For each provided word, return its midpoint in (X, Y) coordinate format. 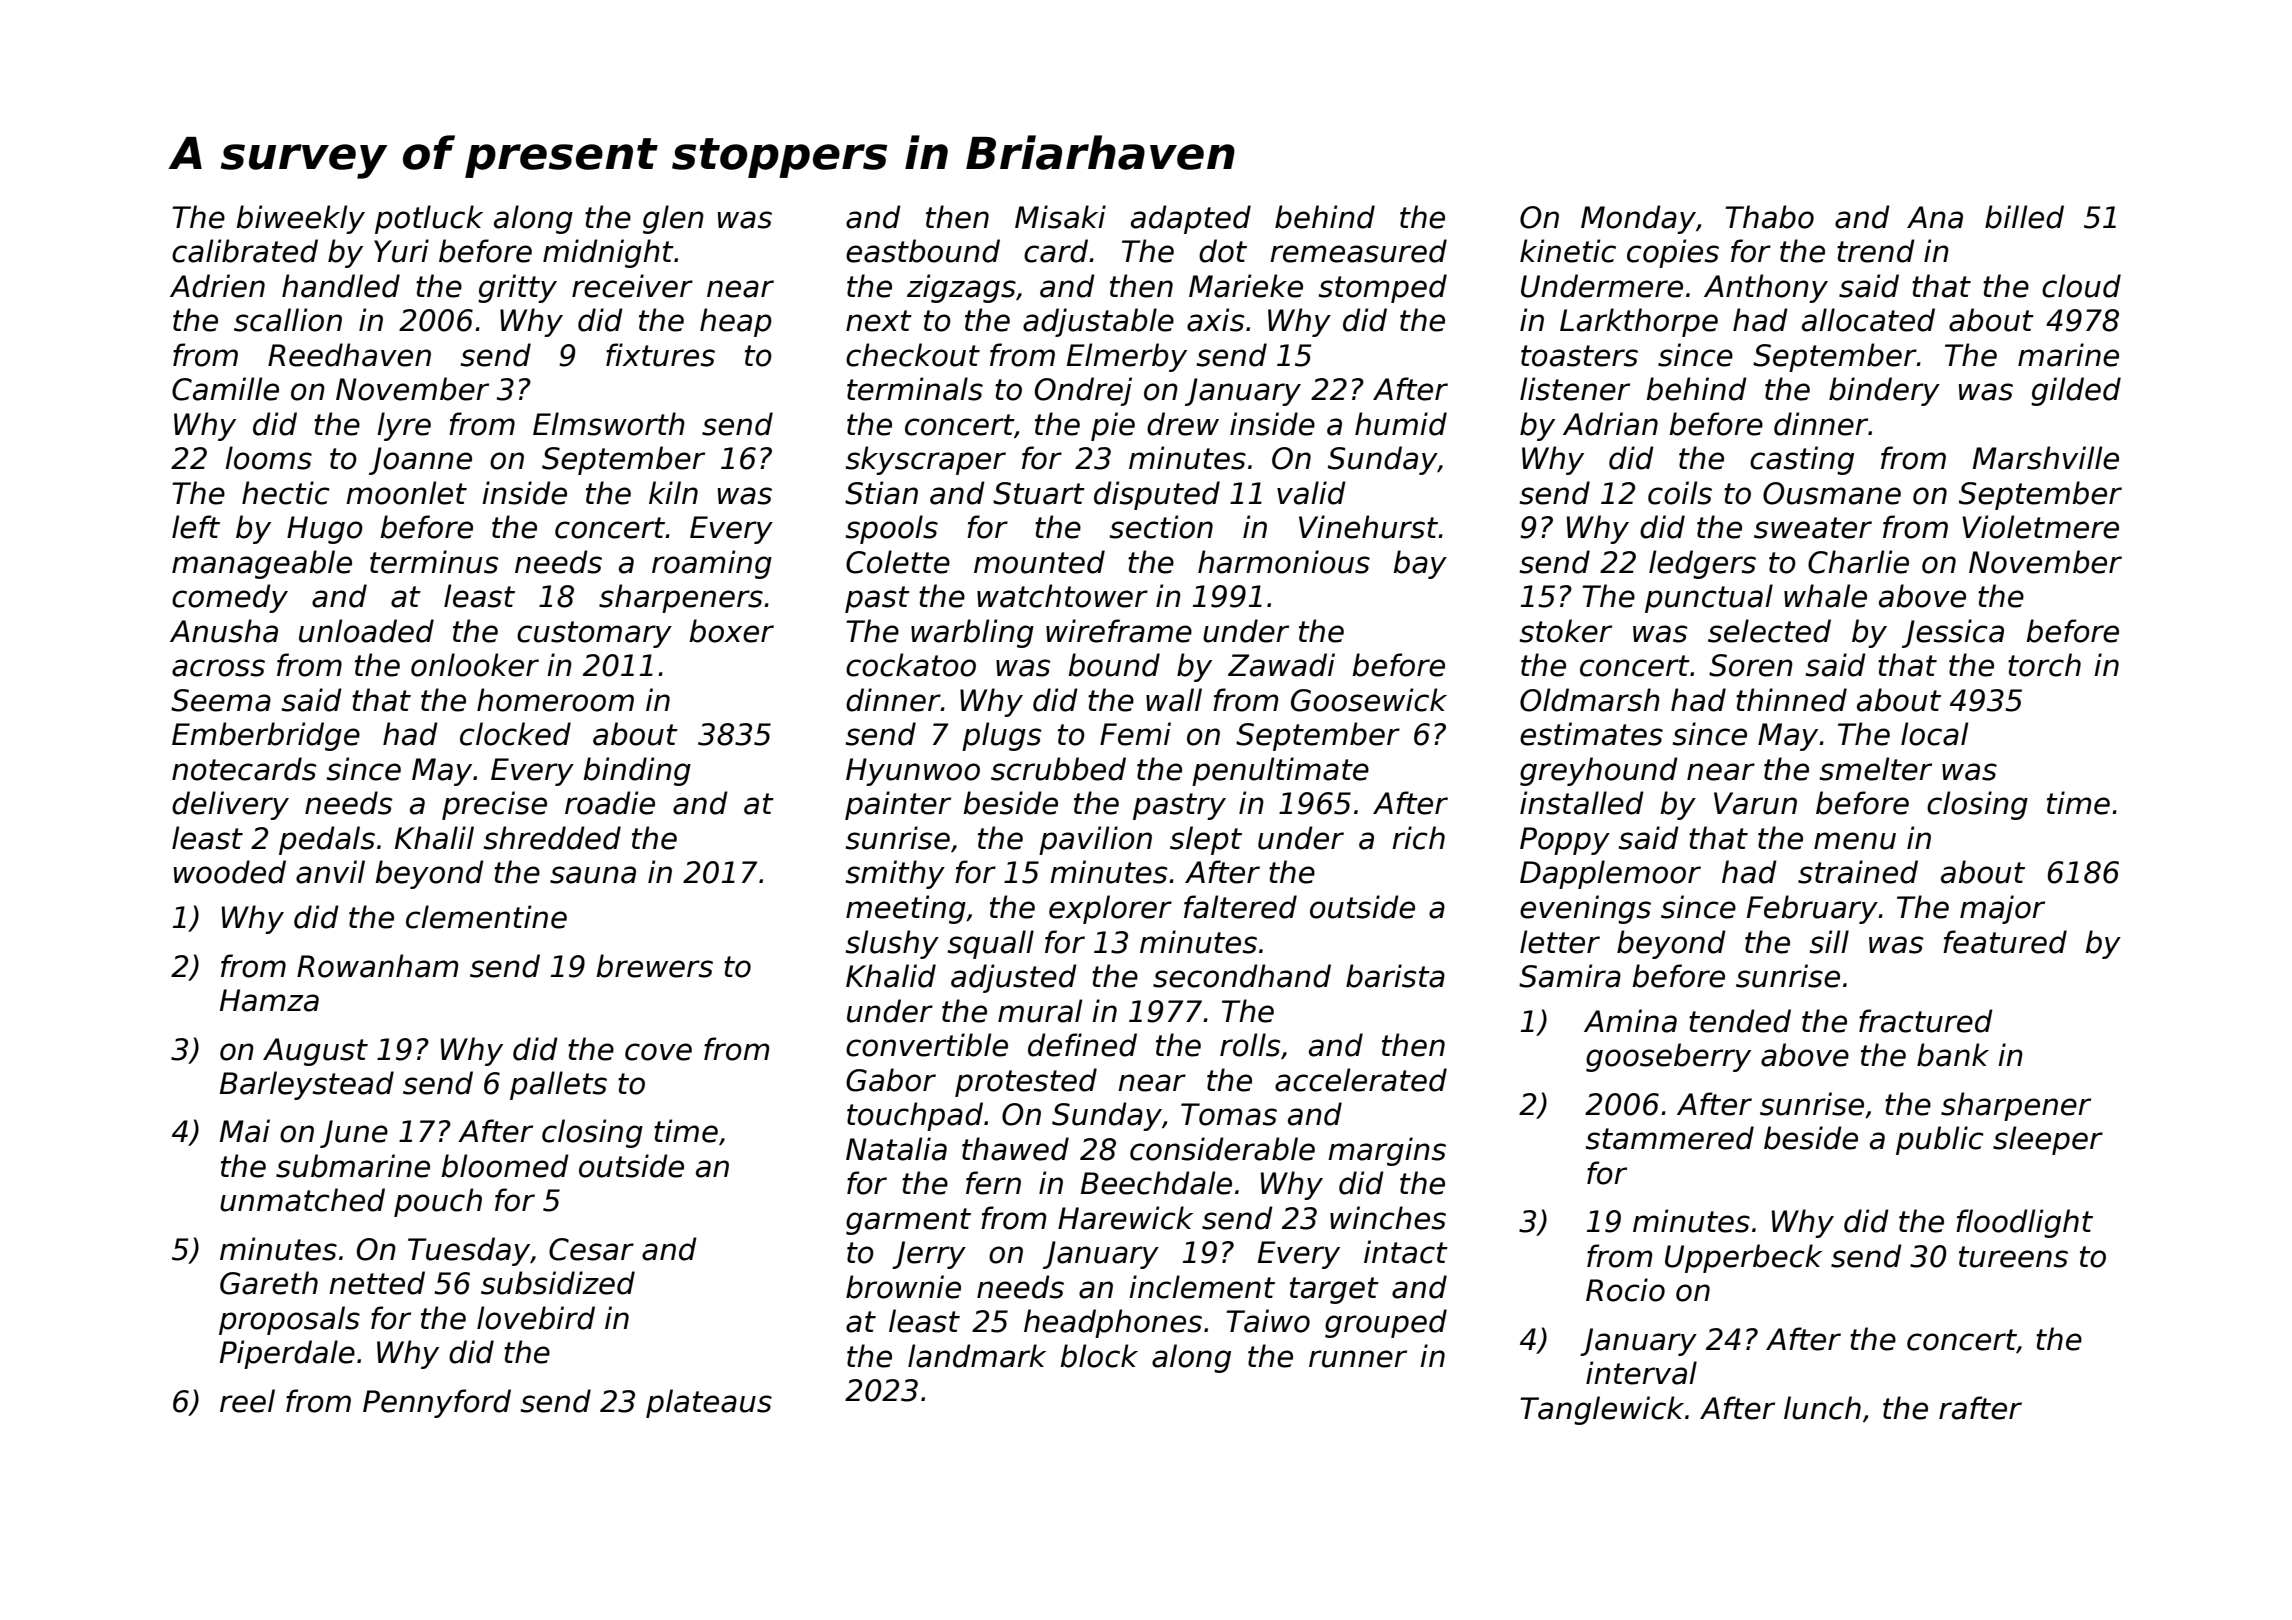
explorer (1110, 909)
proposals (289, 1320)
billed (2024, 217)
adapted (1191, 219)
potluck (429, 219)
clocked (515, 734)
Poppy (1565, 841)
